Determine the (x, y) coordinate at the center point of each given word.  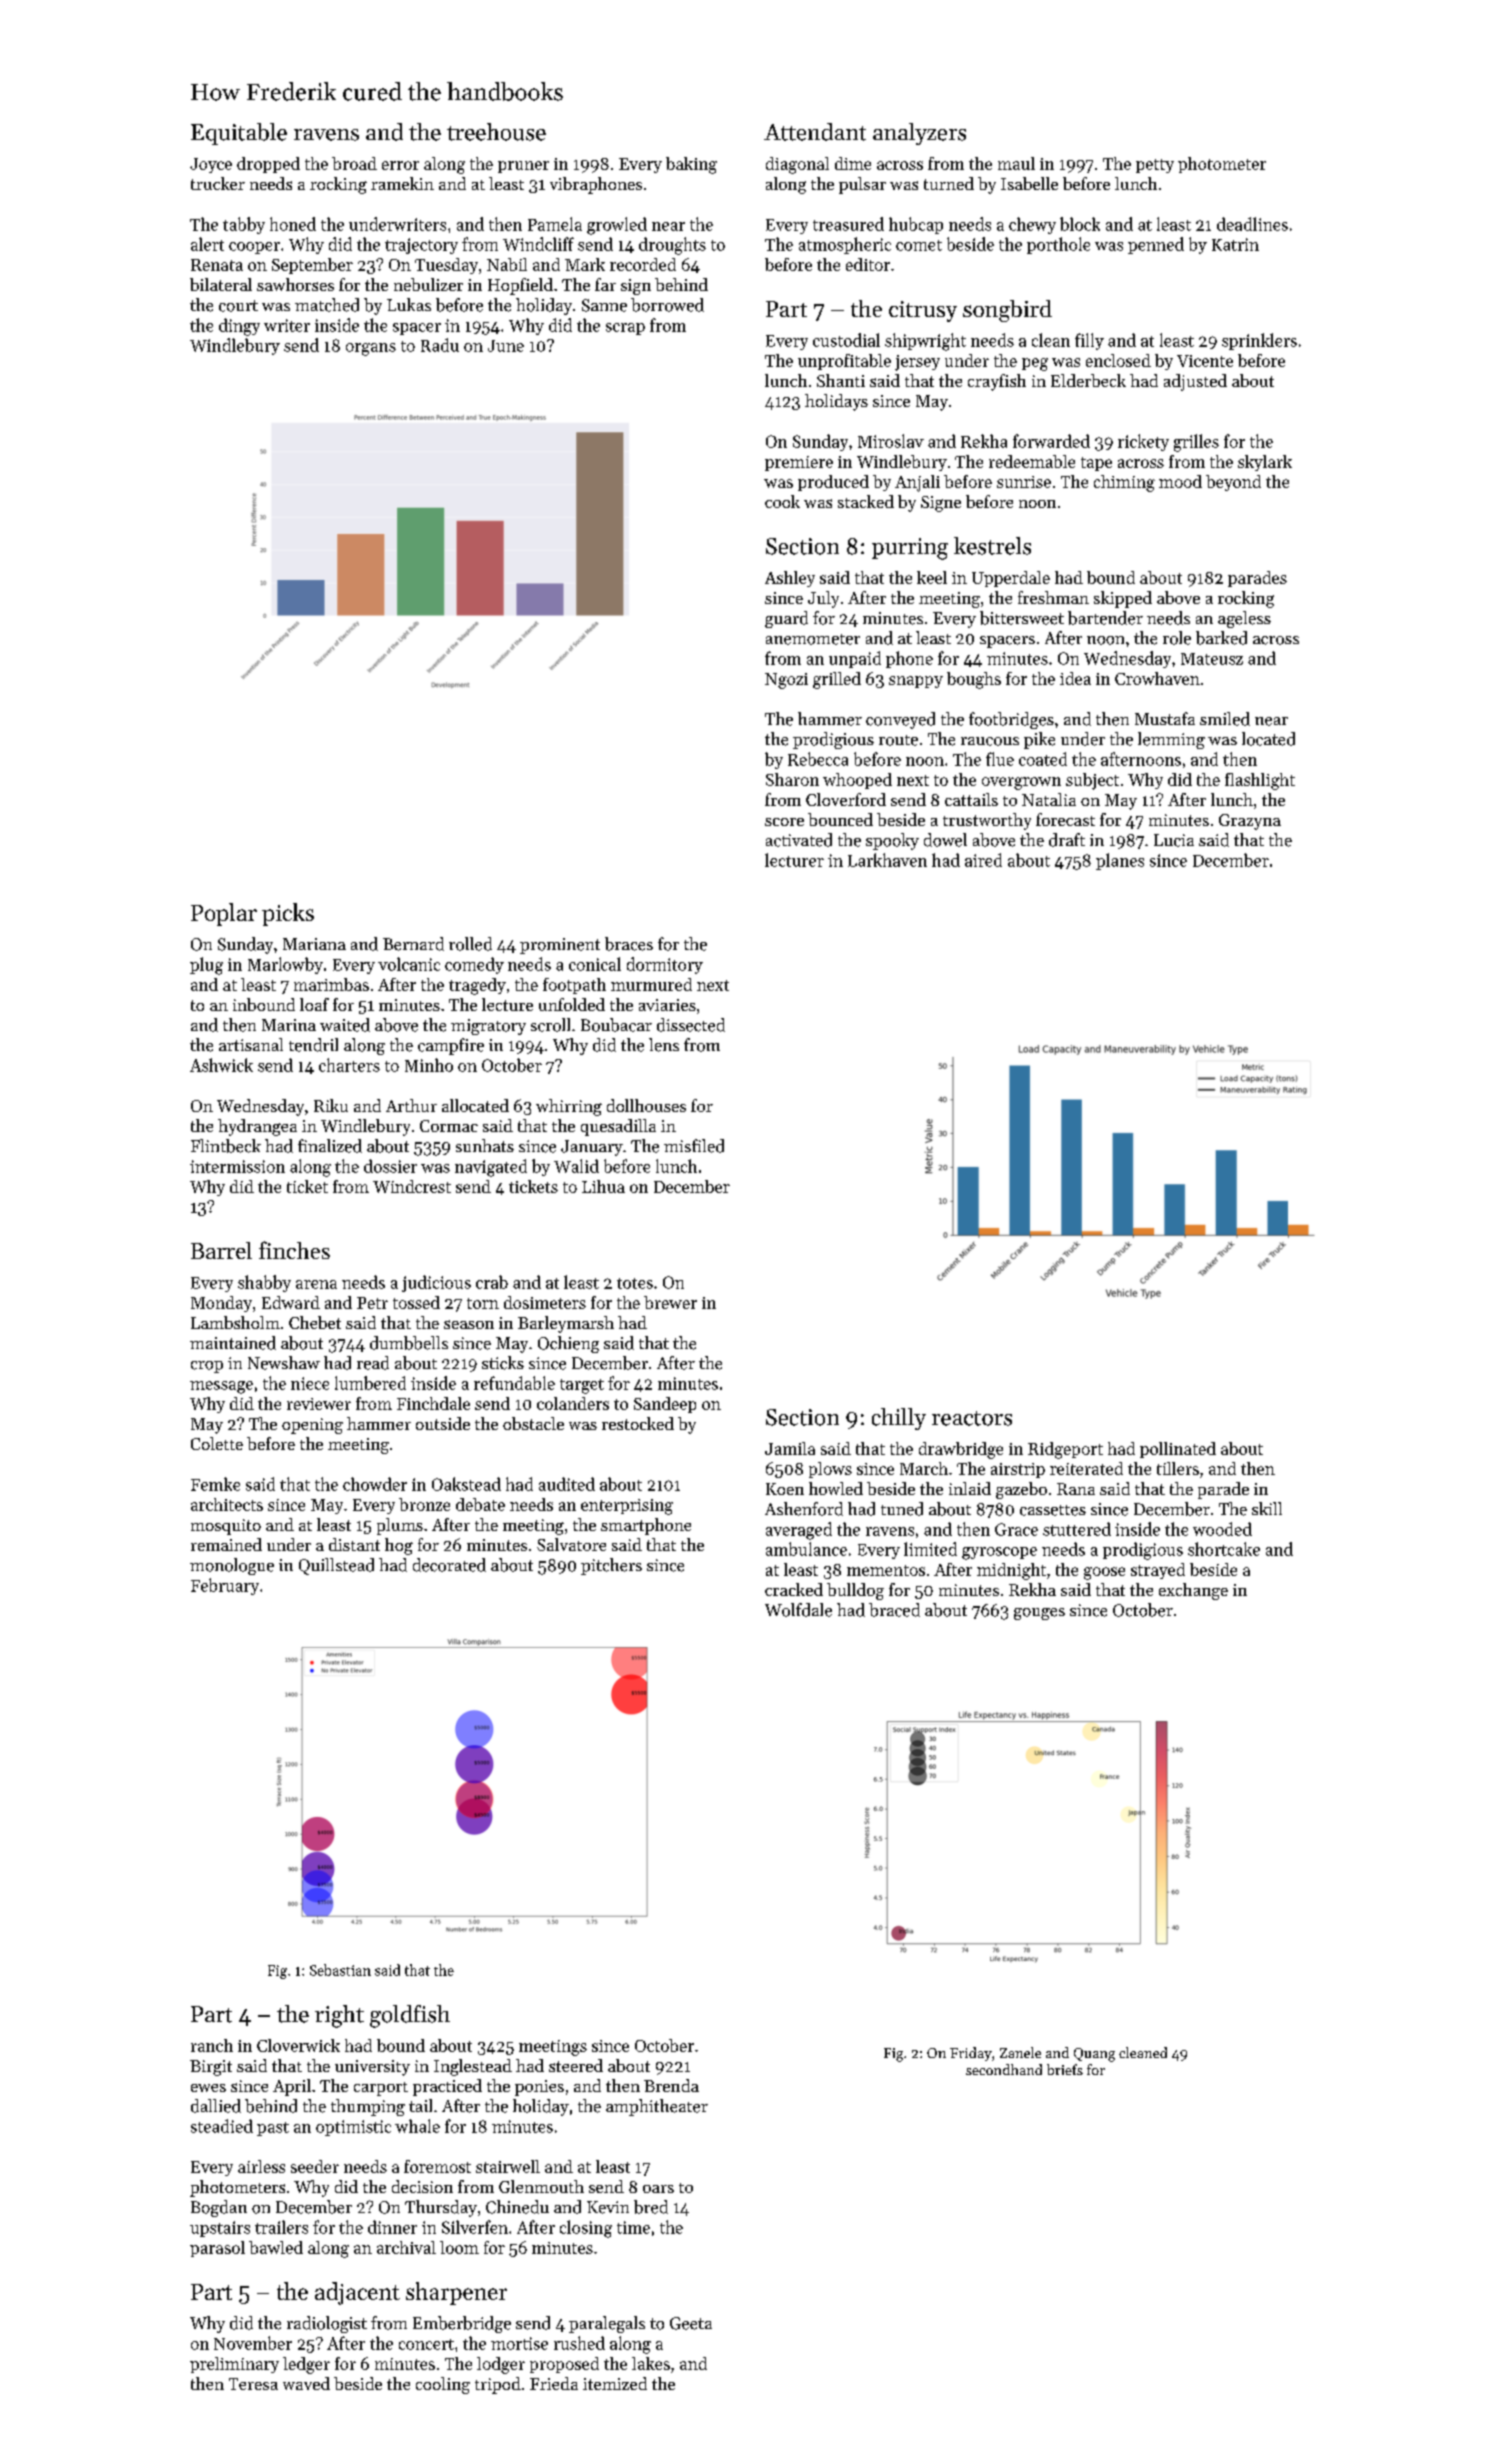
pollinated (1178, 1450)
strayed (1158, 1571)
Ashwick (221, 1065)
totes (635, 1283)
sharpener (456, 2293)
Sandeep (665, 1405)
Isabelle (1029, 183)
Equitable (239, 134)
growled (617, 226)
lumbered (370, 1383)
